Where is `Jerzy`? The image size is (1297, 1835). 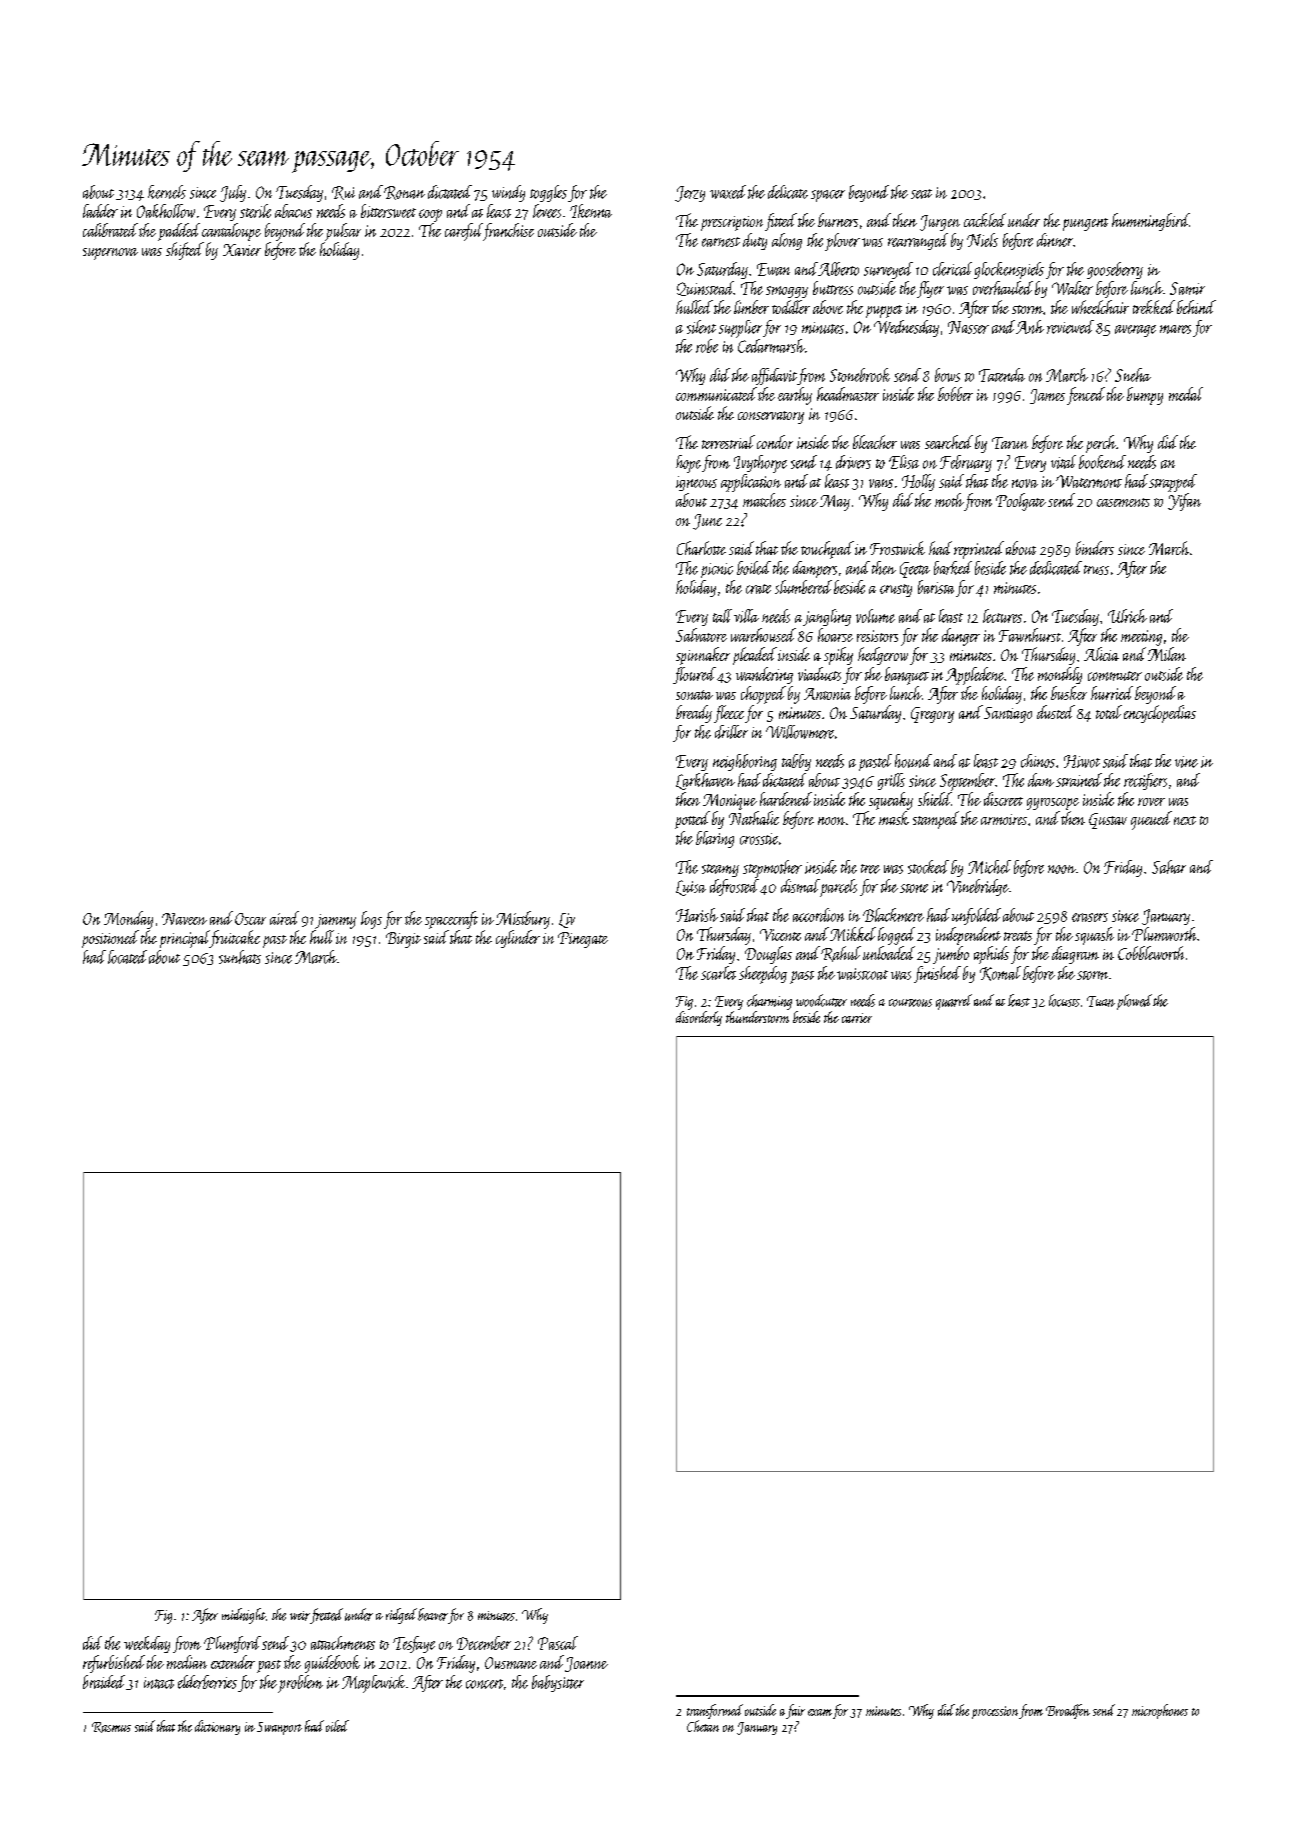 Jerzy is located at coordinates (690, 194).
